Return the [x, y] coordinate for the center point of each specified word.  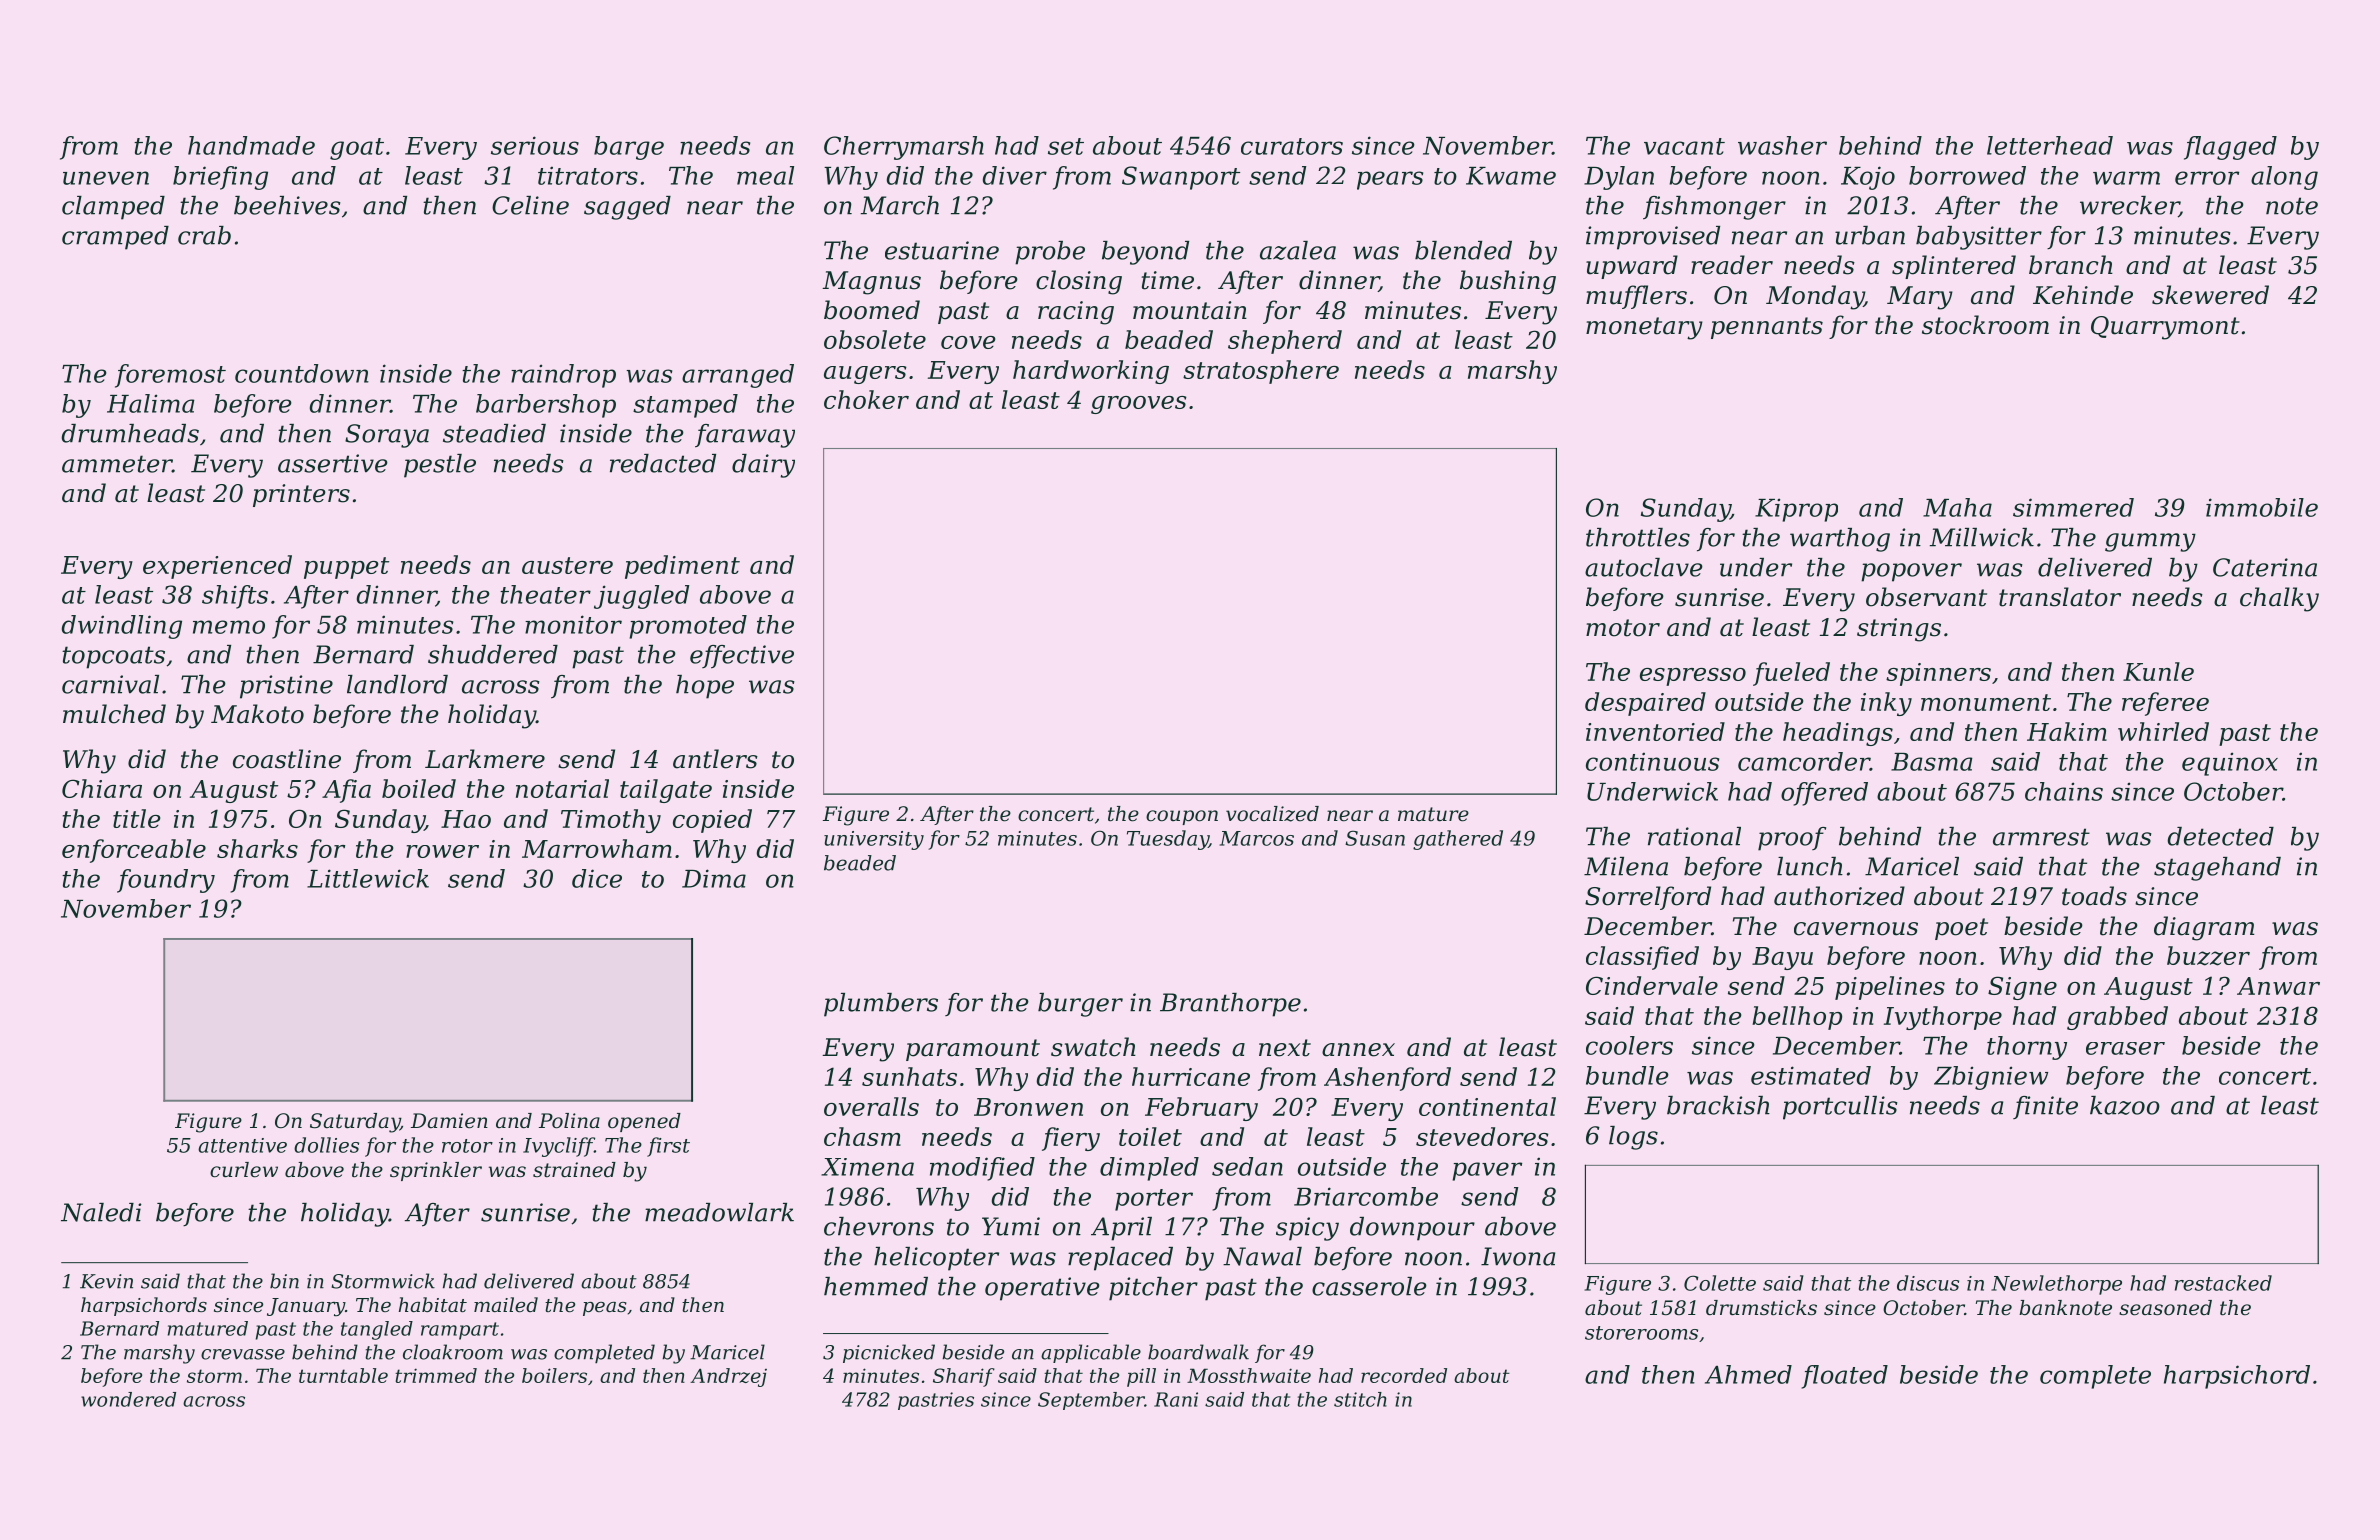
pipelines [1890, 988]
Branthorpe [1230, 1005]
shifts [235, 597]
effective [742, 657]
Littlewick [368, 878]
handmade [251, 145]
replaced [1120, 1259]
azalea [1298, 250]
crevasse [243, 1354]
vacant [1684, 146]
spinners [1938, 674]
